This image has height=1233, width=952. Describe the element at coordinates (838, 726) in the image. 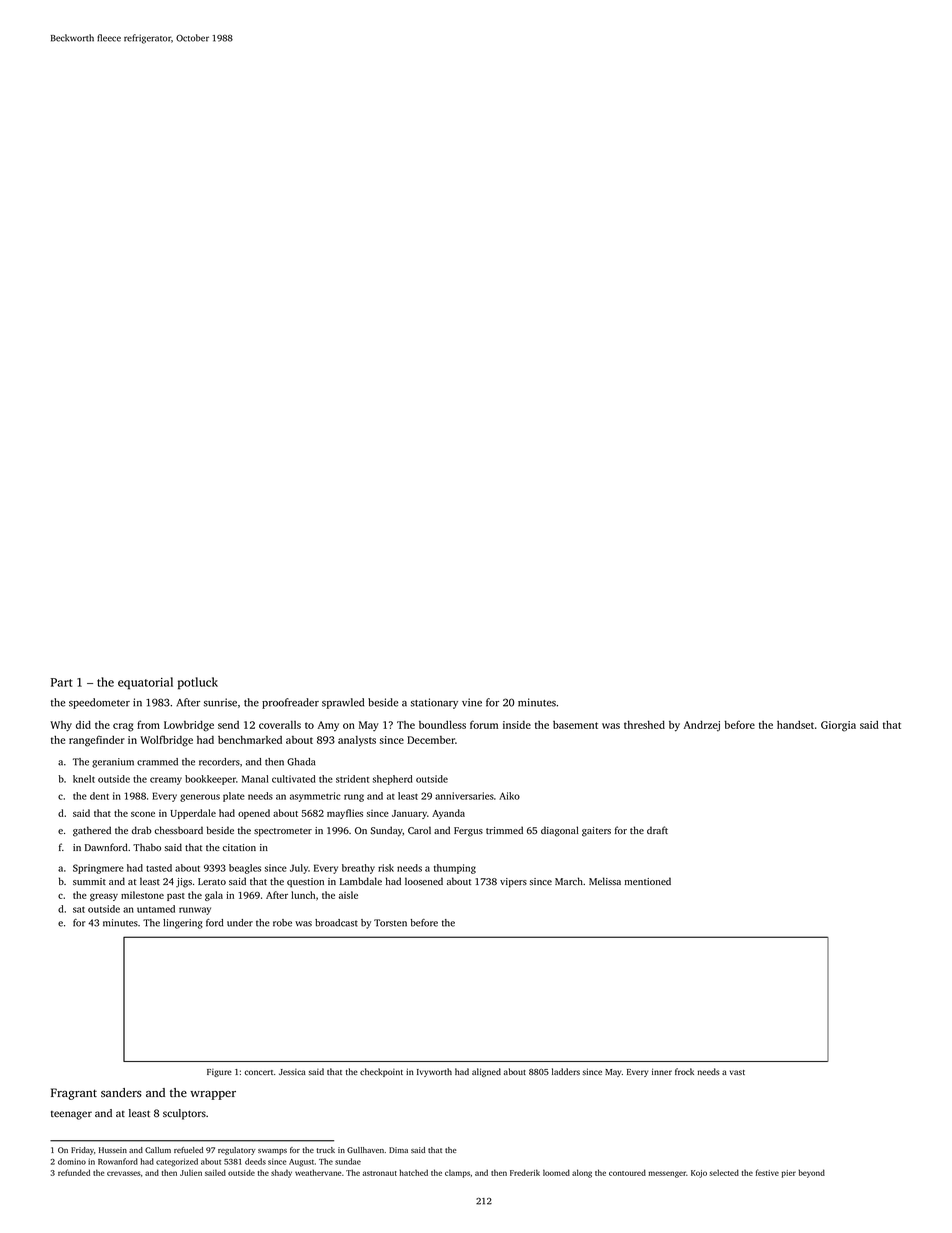

I see `Giorgia` at that location.
